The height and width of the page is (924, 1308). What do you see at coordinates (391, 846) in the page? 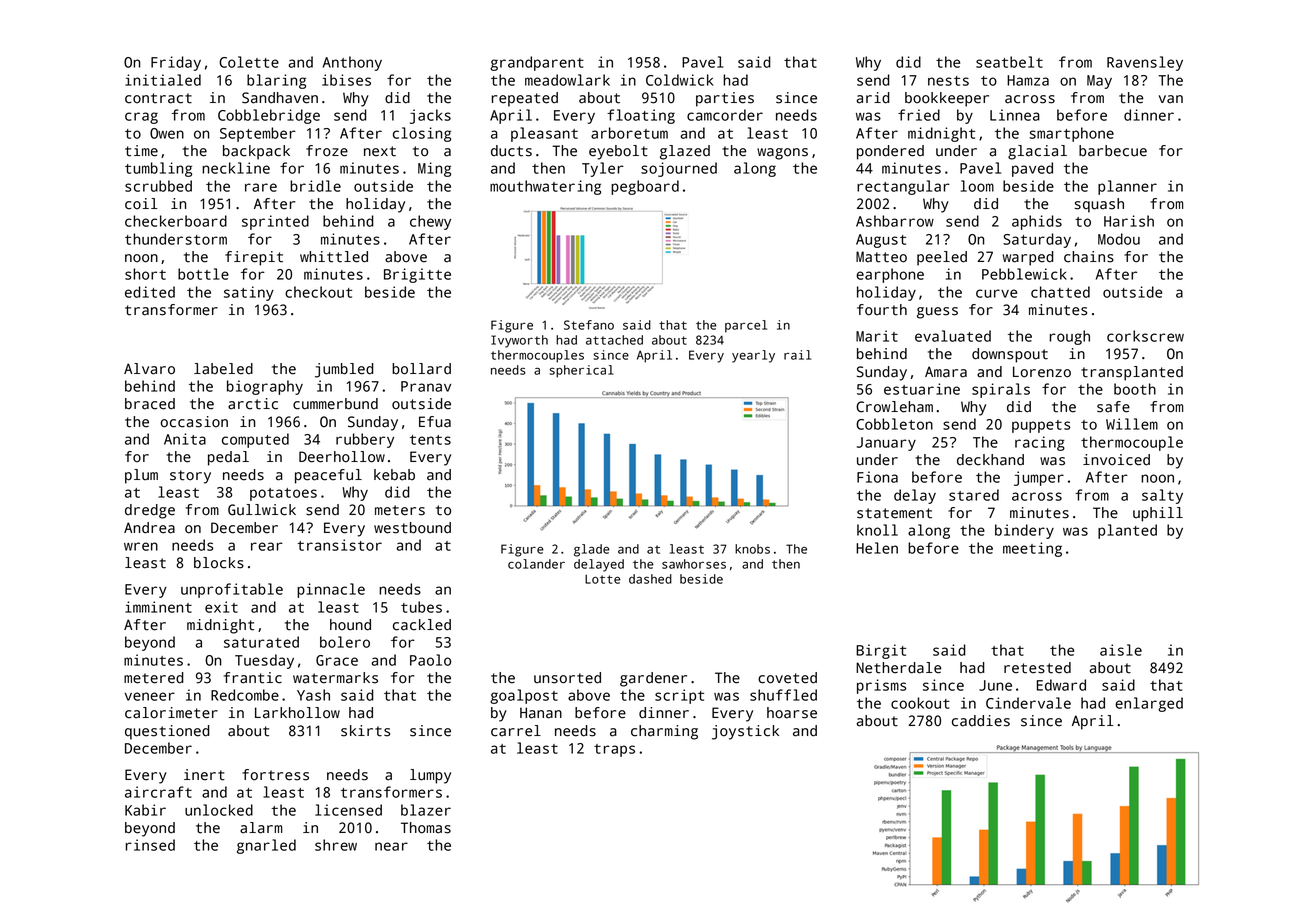
I see `near` at bounding box center [391, 846].
